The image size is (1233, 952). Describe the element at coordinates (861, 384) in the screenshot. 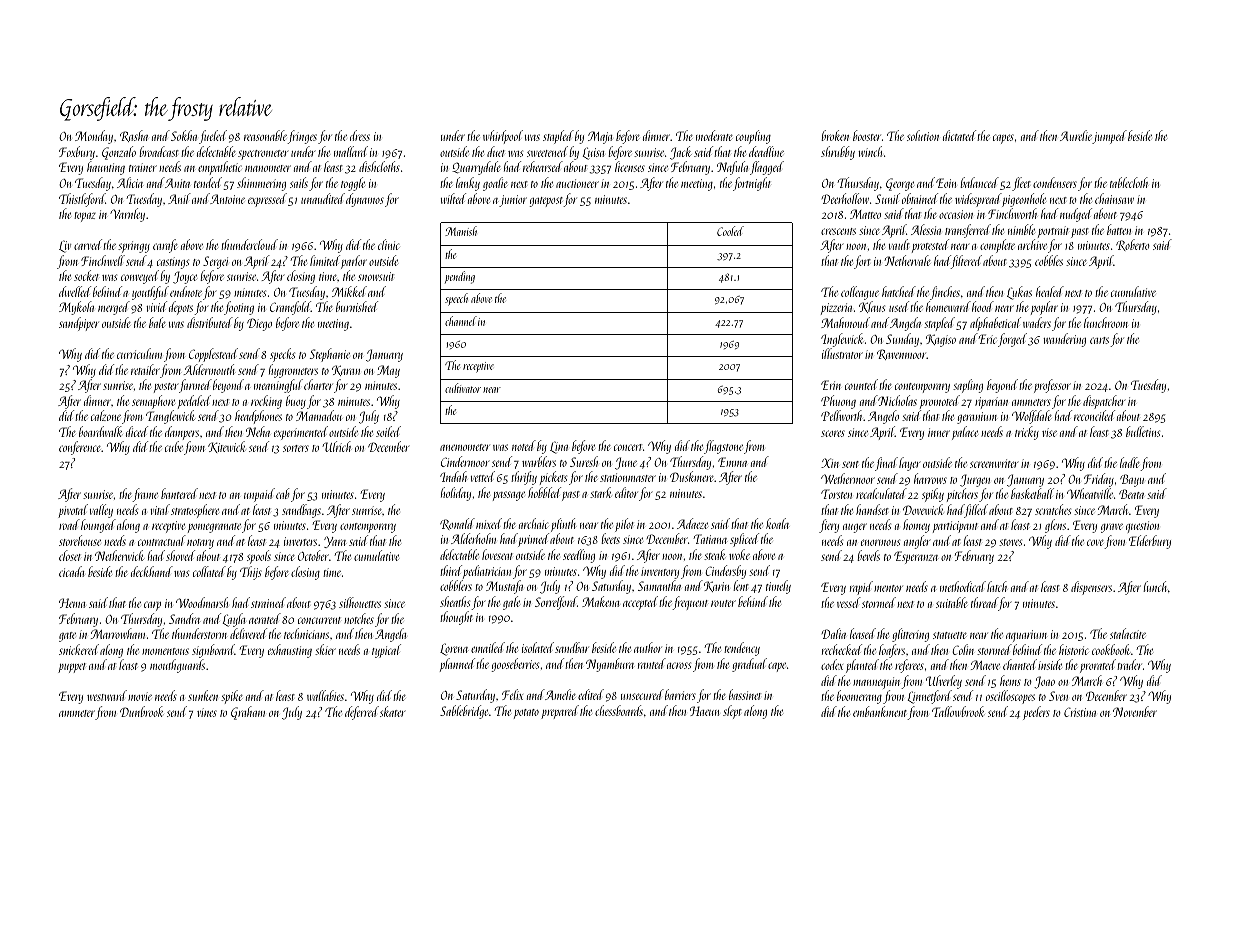

I see `counted` at that location.
